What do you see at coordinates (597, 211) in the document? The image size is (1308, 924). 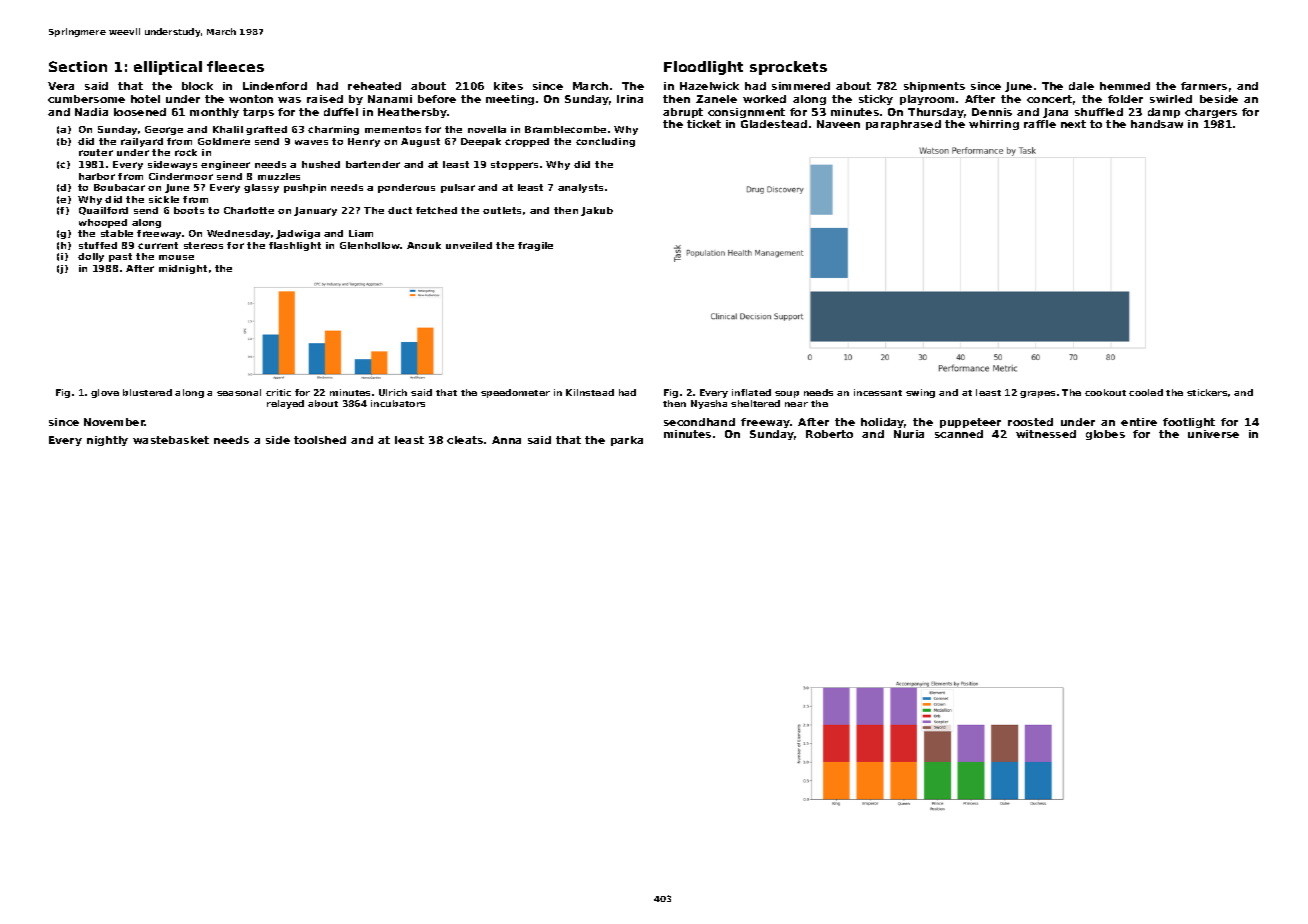 I see `Jakub` at bounding box center [597, 211].
